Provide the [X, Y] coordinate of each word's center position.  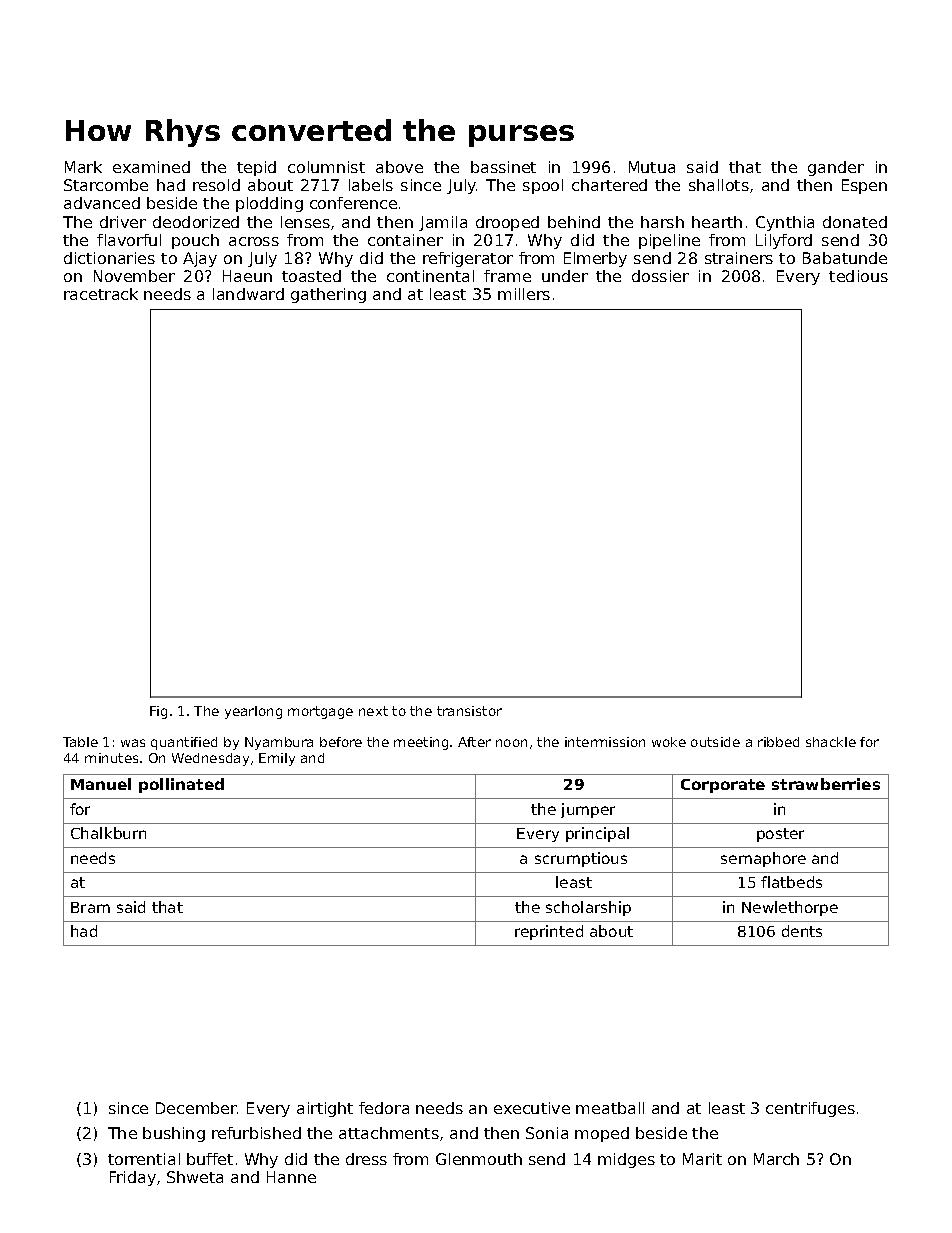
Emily [277, 759]
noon [511, 743]
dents [802, 931]
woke [669, 742]
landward [248, 294]
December [196, 1108]
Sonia [547, 1133]
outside [715, 742]
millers [524, 294]
